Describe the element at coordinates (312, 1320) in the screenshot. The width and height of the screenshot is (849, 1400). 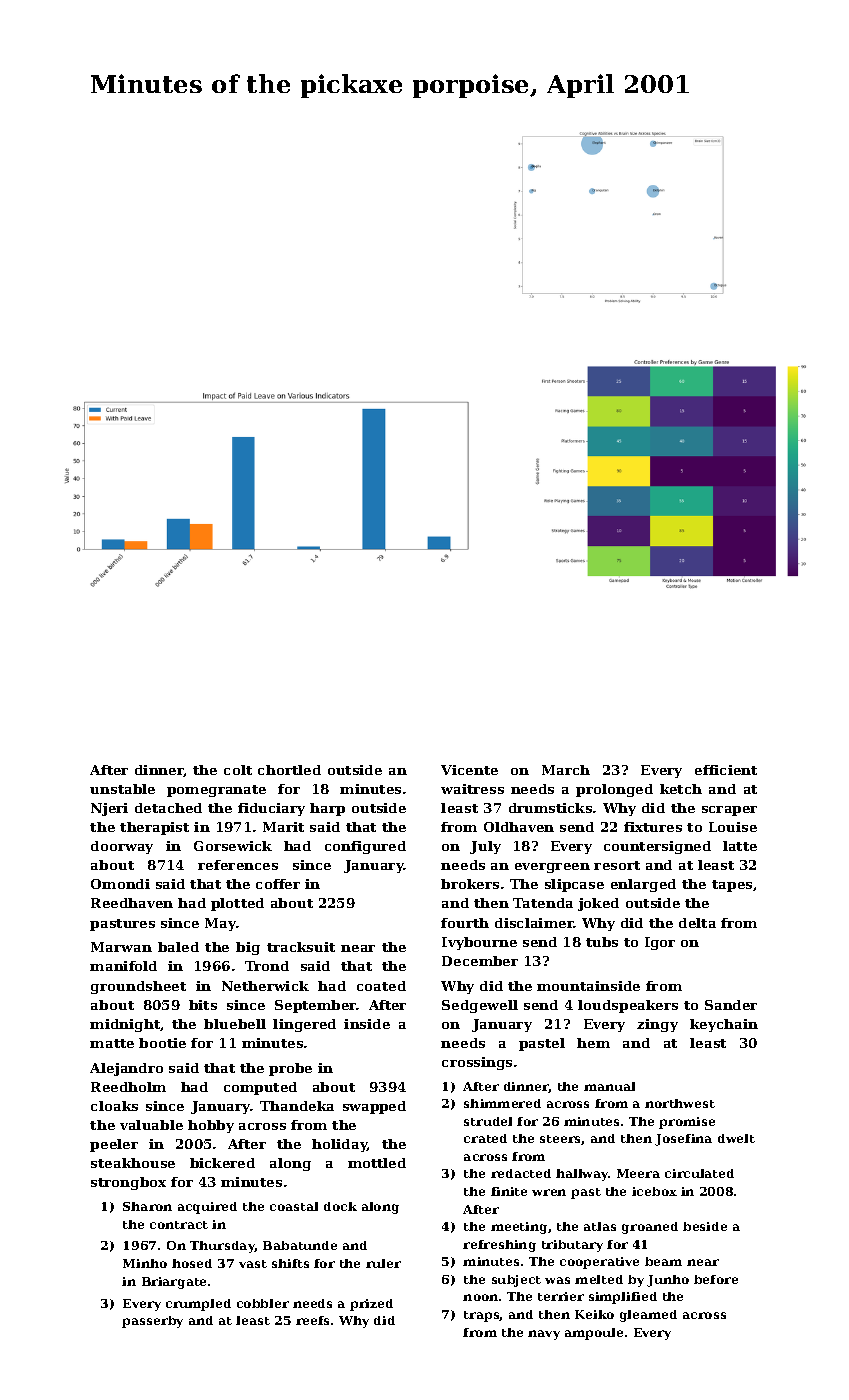
I see `reefs` at that location.
